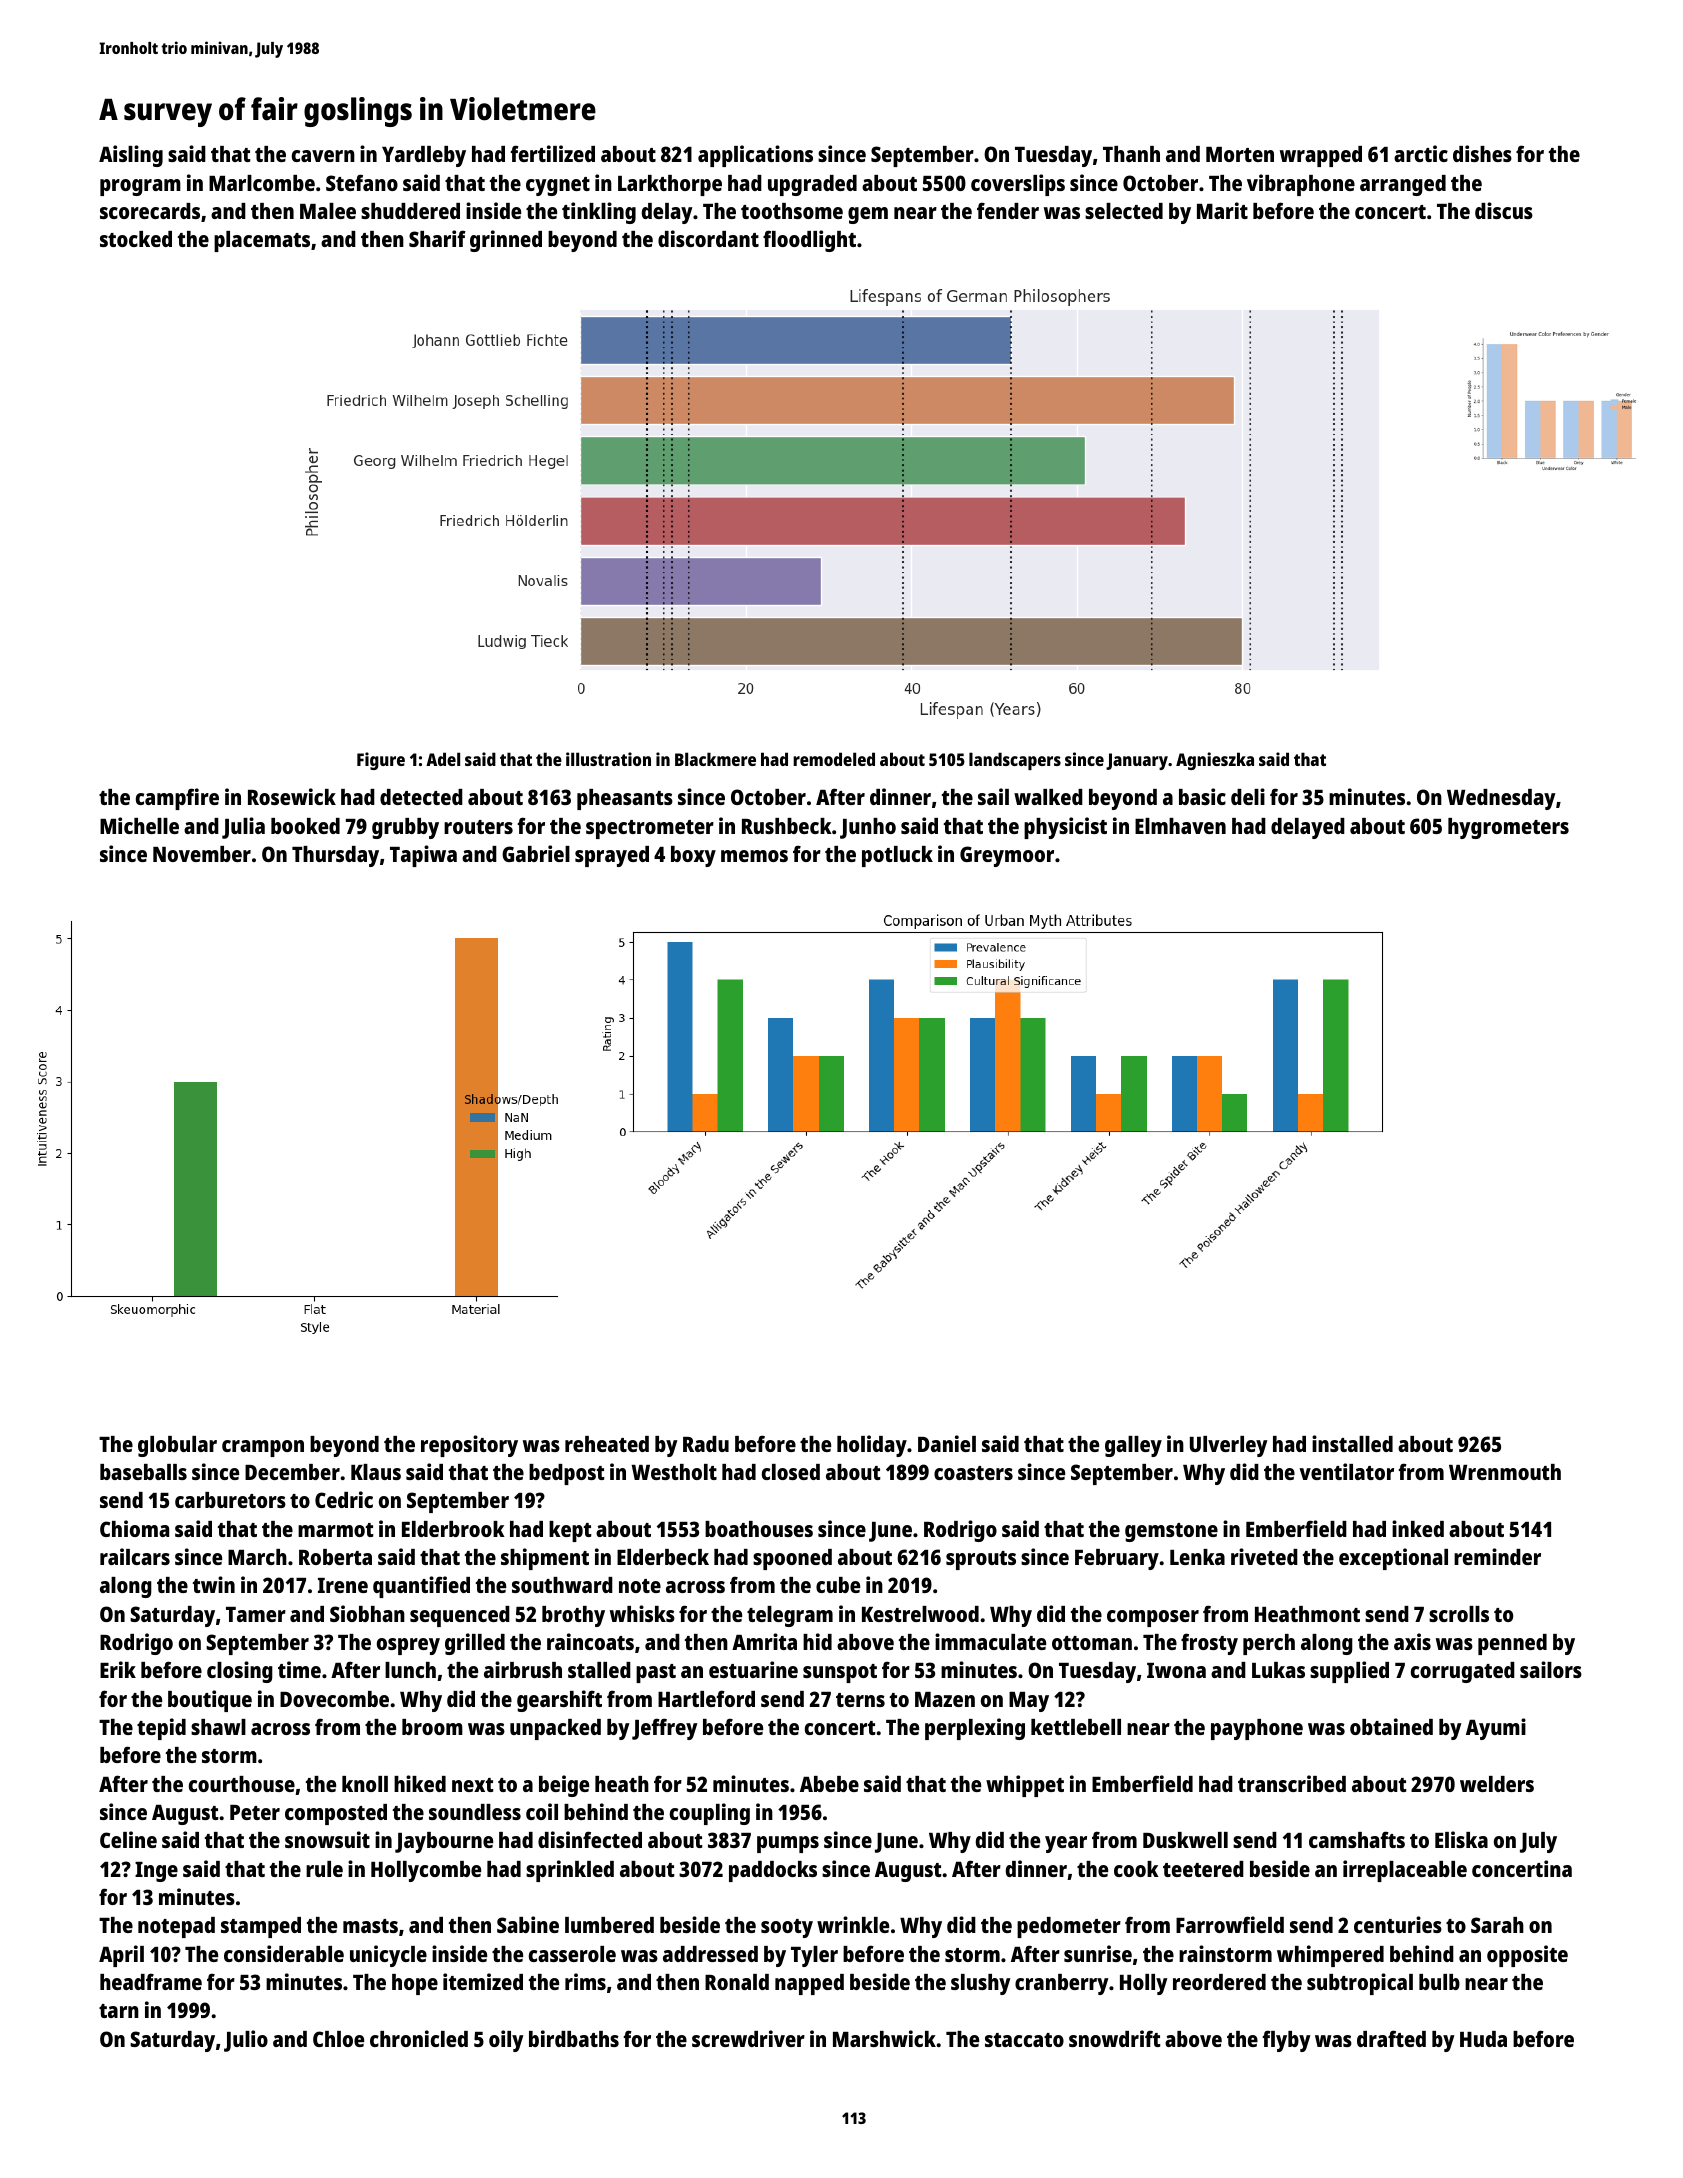 This page has height=2178, width=1683. Describe the element at coordinates (469, 1446) in the page. I see `repository` at that location.
